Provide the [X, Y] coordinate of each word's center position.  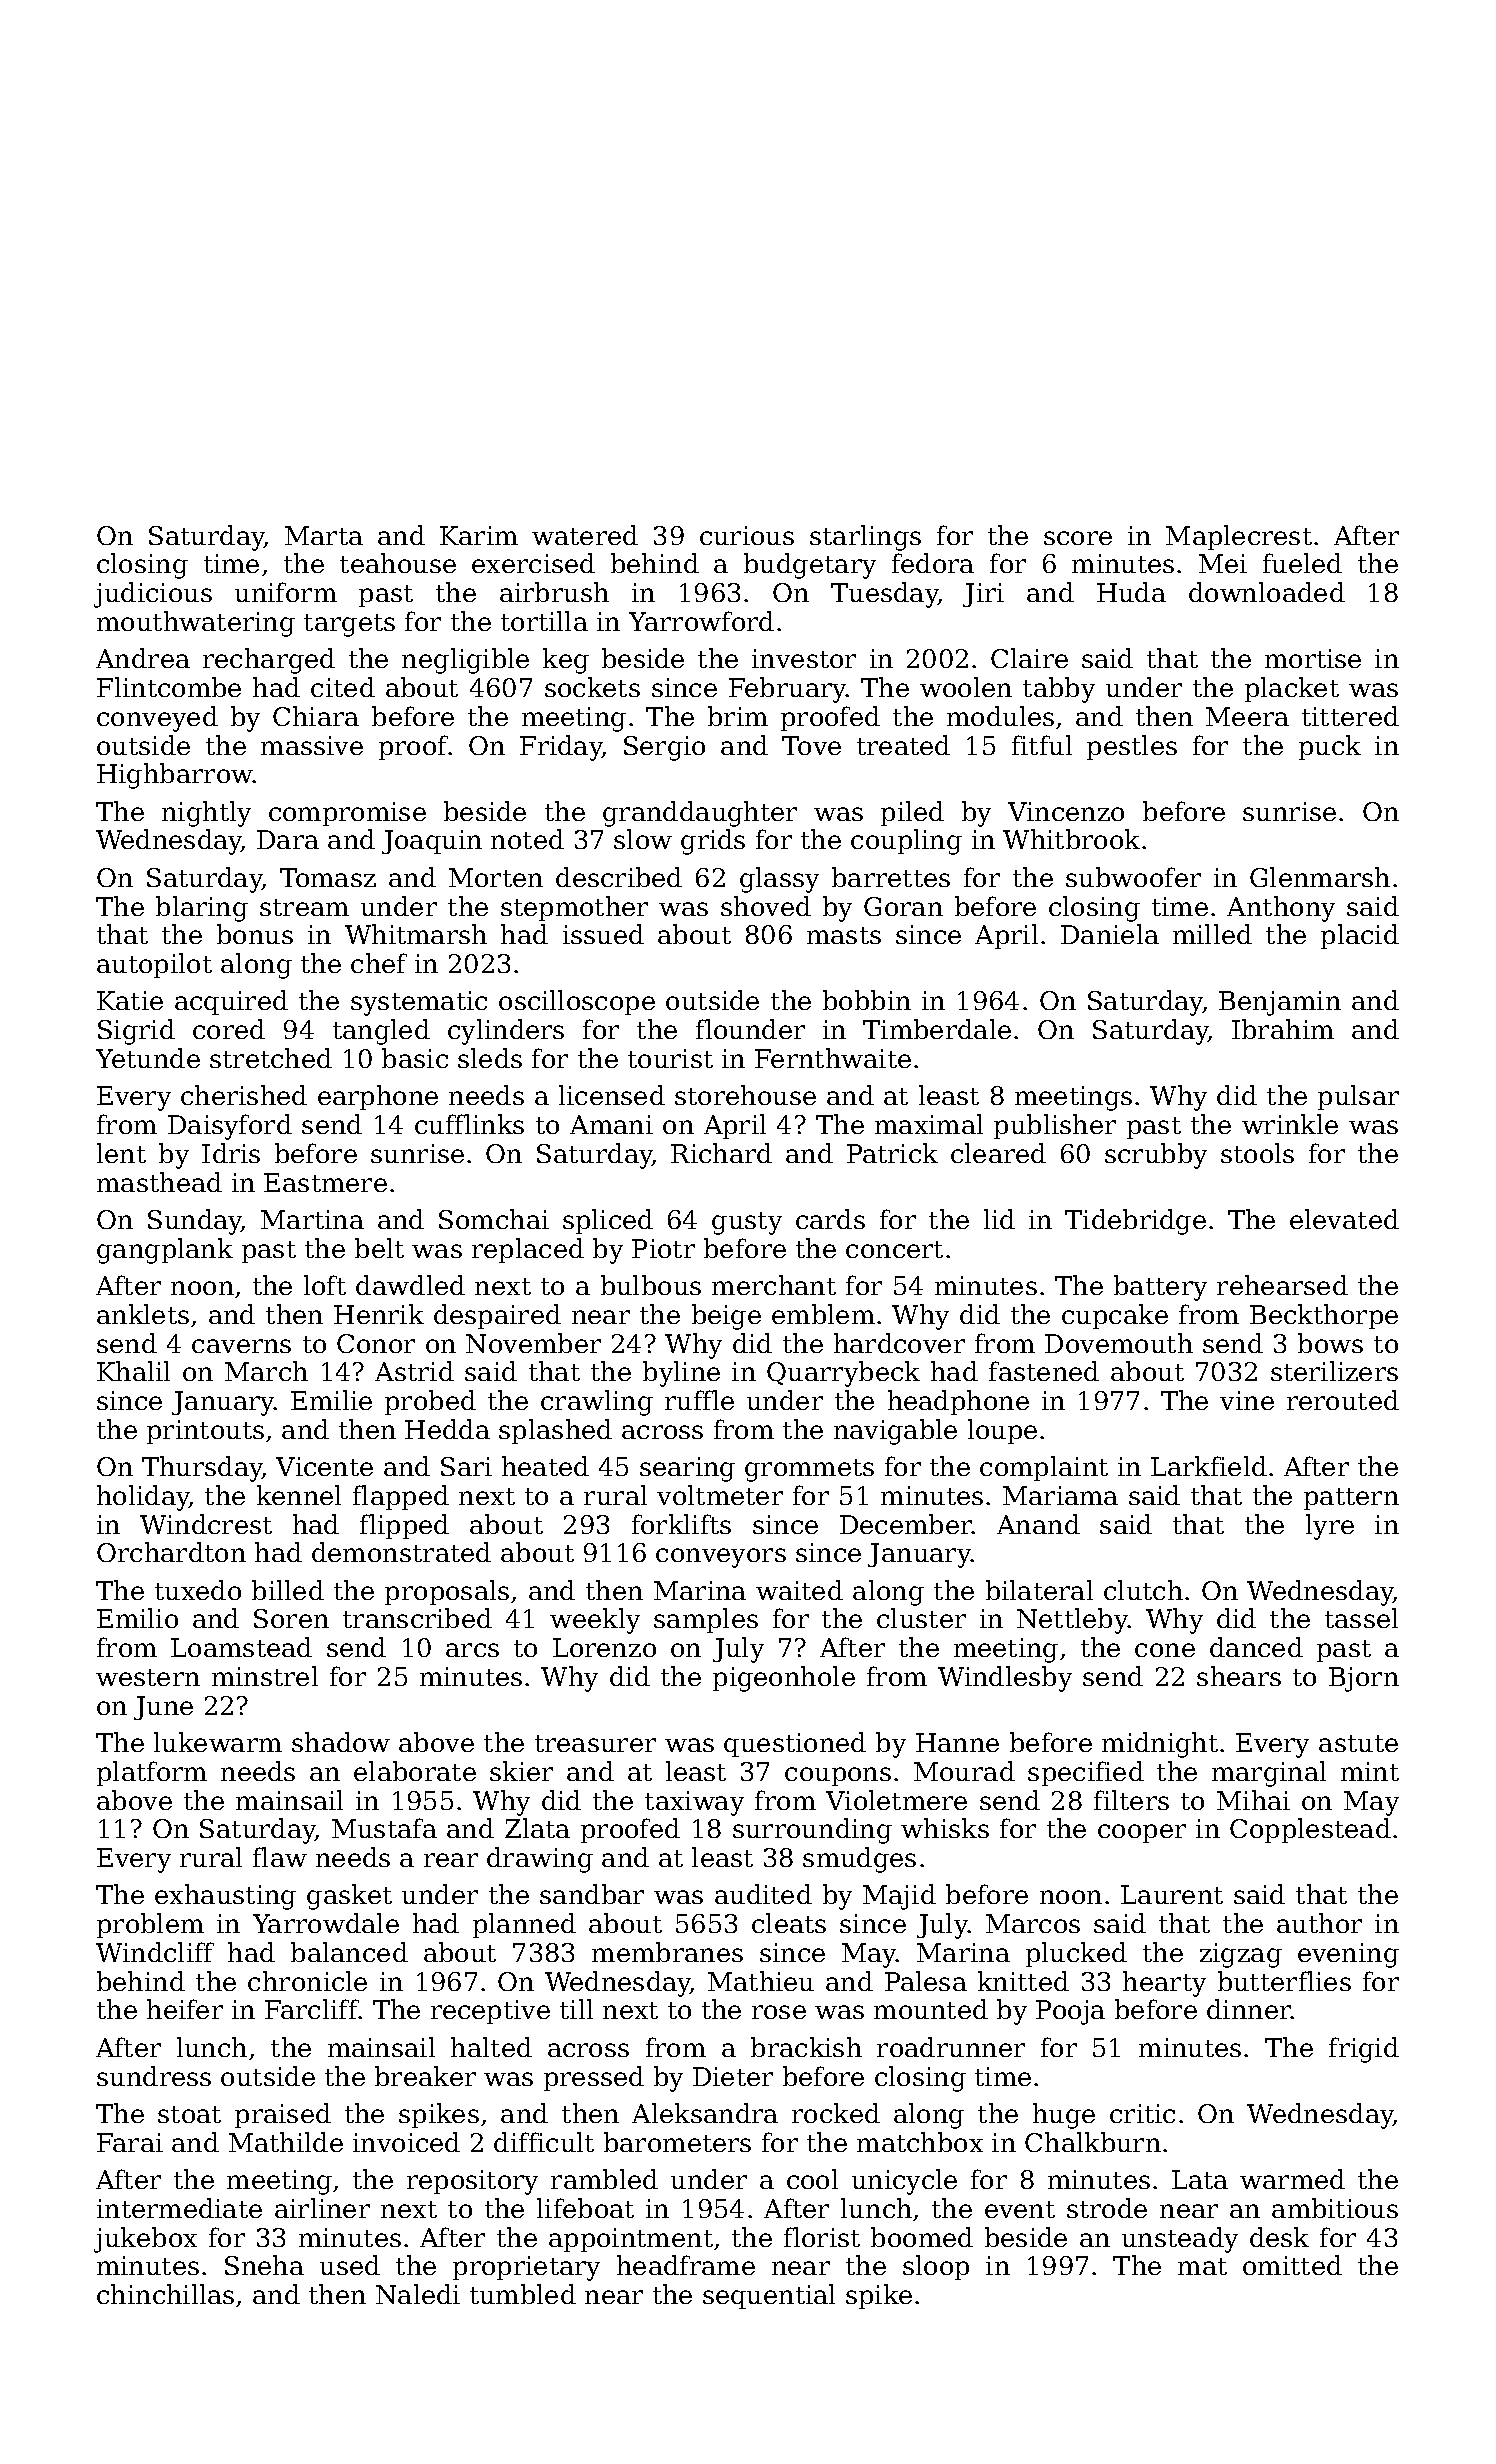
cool [812, 2179]
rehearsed [1282, 1285]
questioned [795, 1744]
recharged [269, 661]
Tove [811, 745]
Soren [291, 1618]
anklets [143, 1314]
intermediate [179, 2208]
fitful [1042, 745]
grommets [809, 1470]
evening [1348, 1955]
